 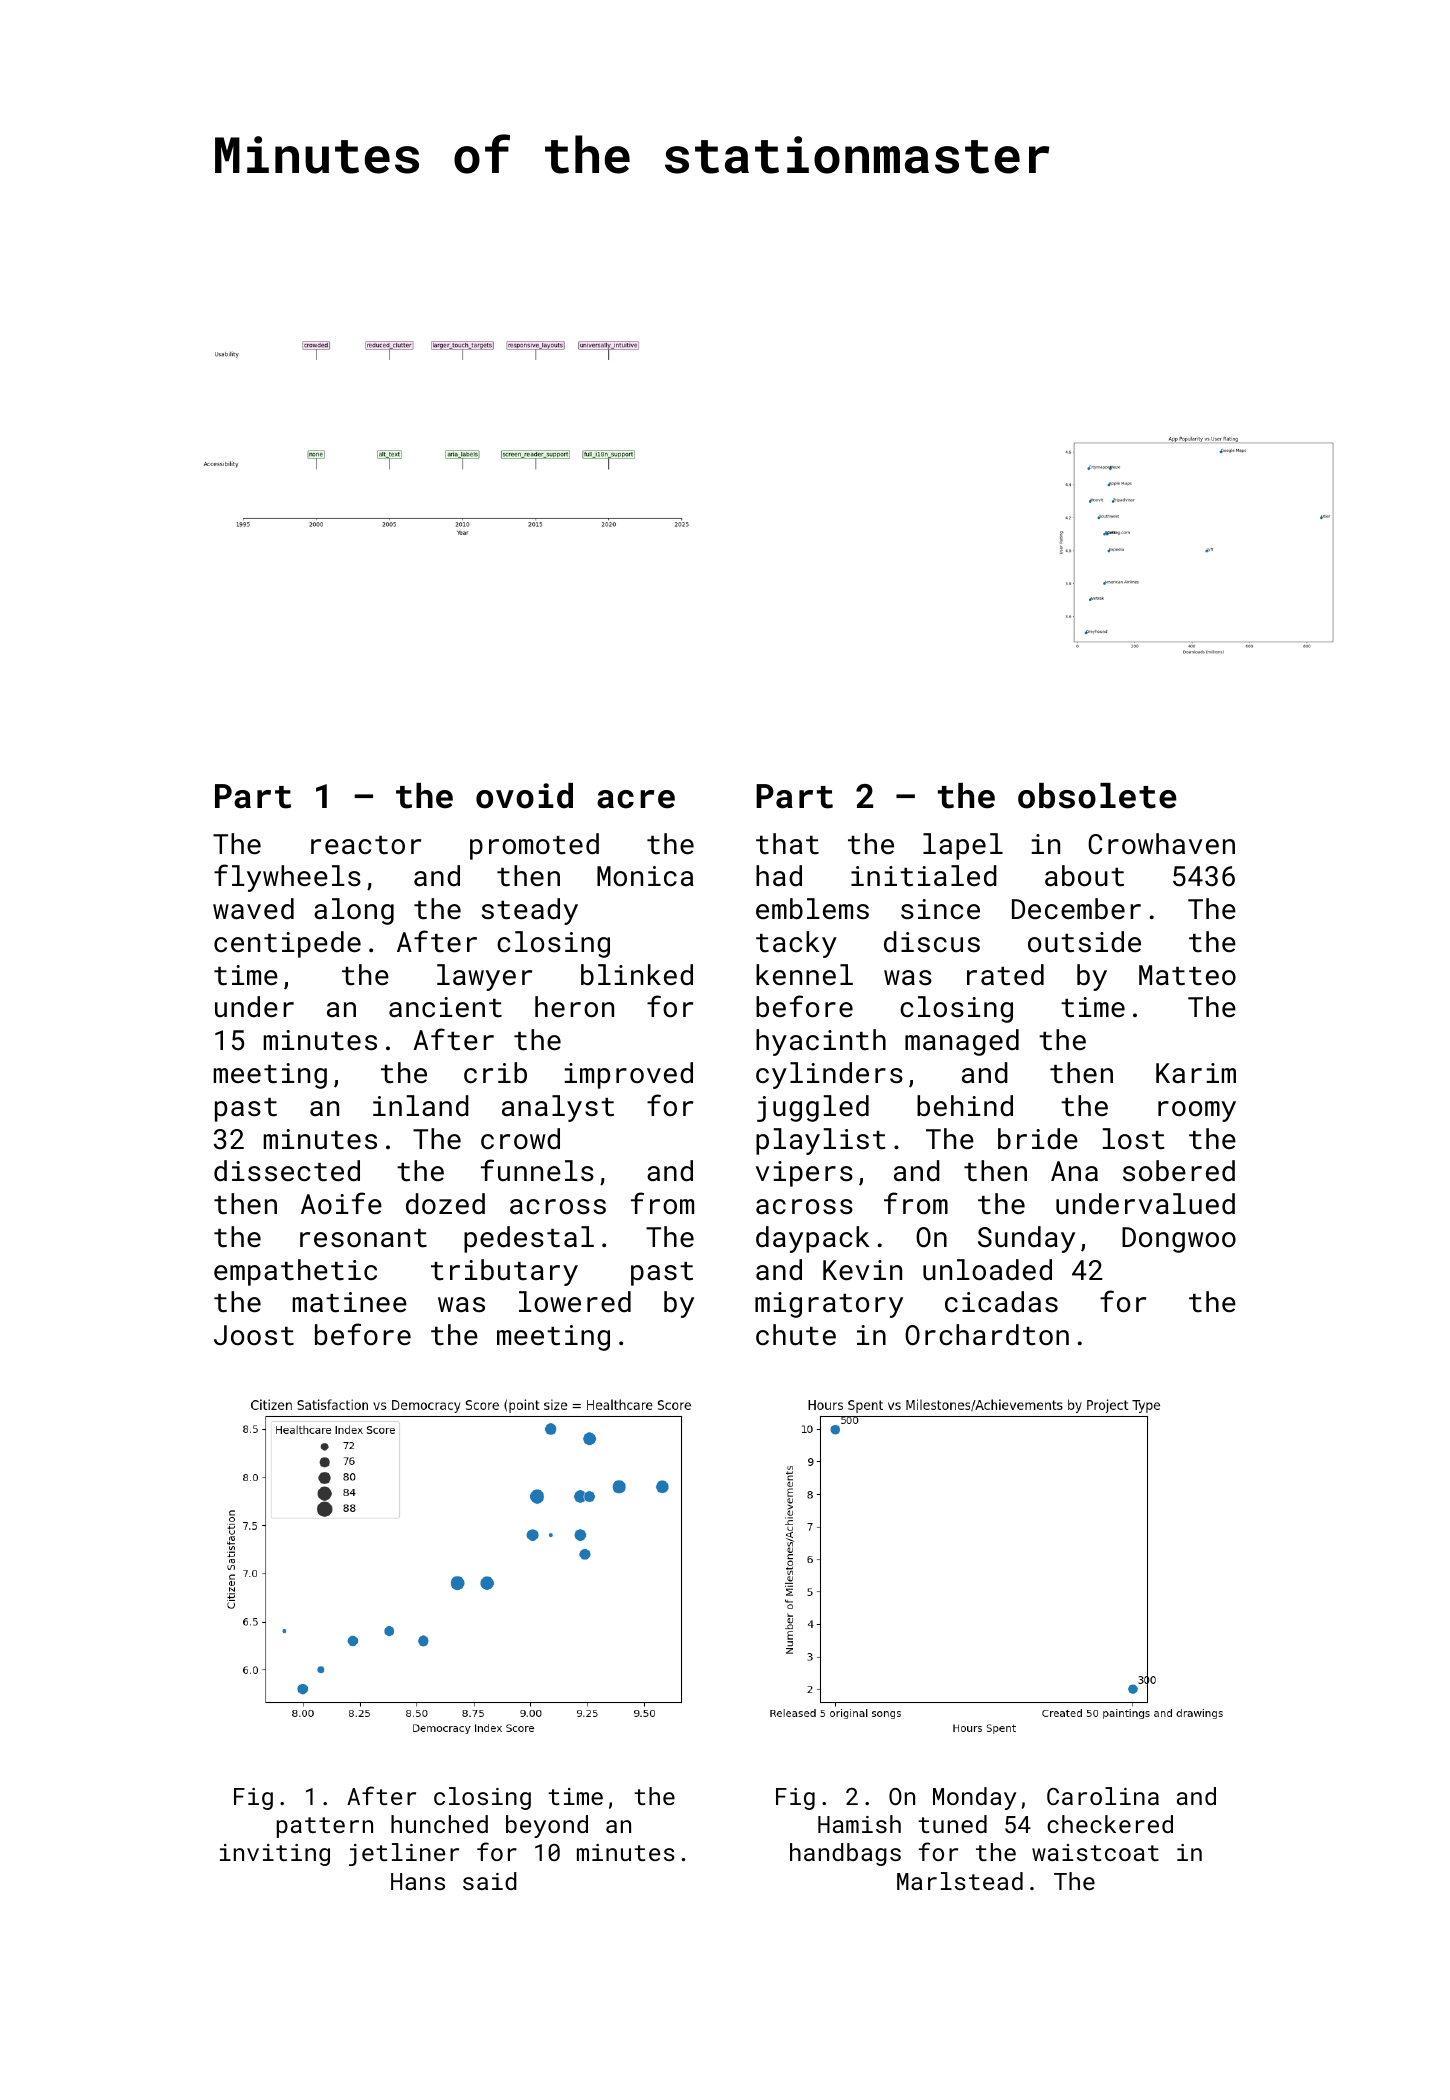 What do you see at coordinates (965, 1106) in the image?
I see `behind` at bounding box center [965, 1106].
